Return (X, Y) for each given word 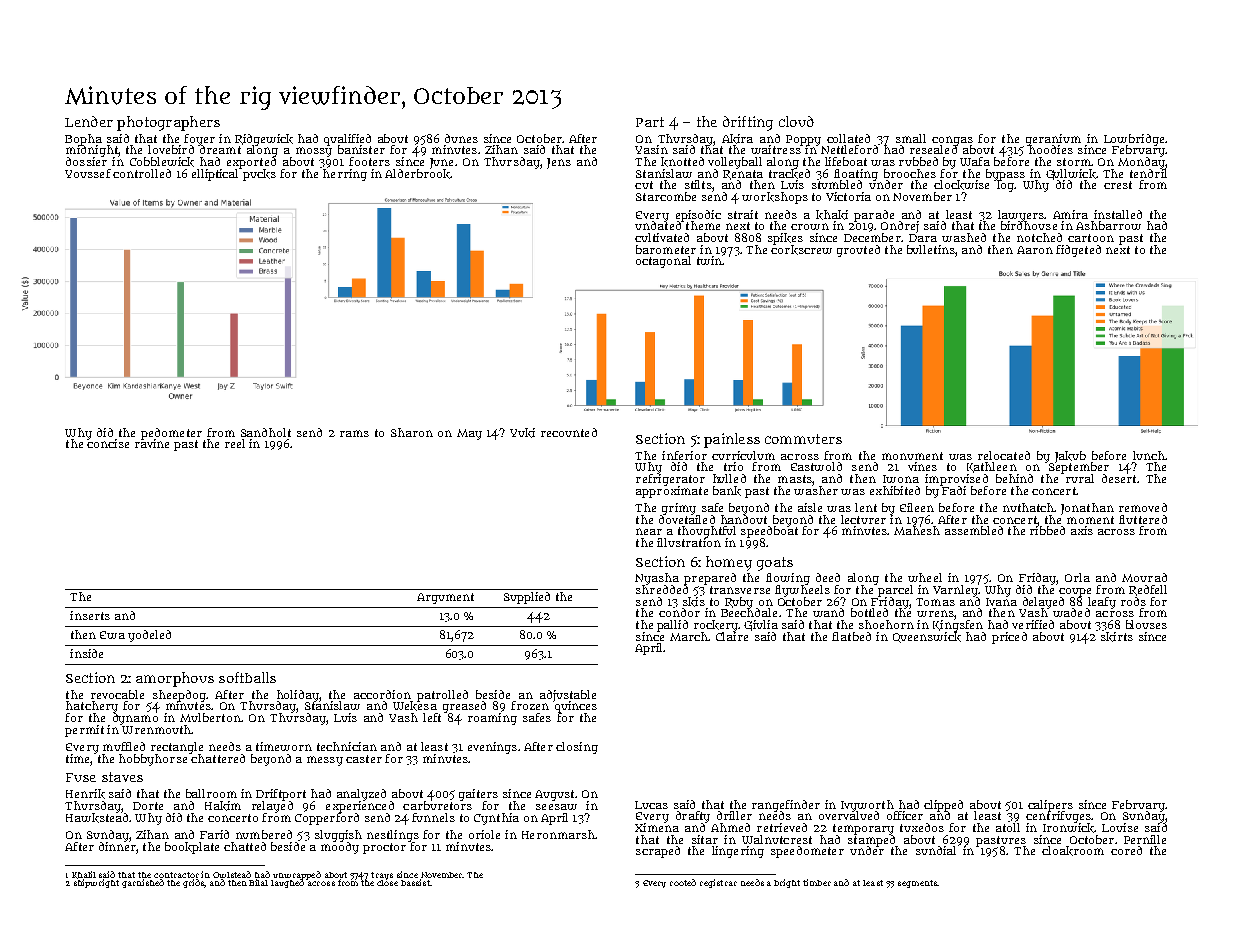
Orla (1077, 577)
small (911, 138)
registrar (718, 883)
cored (1126, 850)
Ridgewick (264, 140)
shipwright (96, 883)
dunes (461, 138)
